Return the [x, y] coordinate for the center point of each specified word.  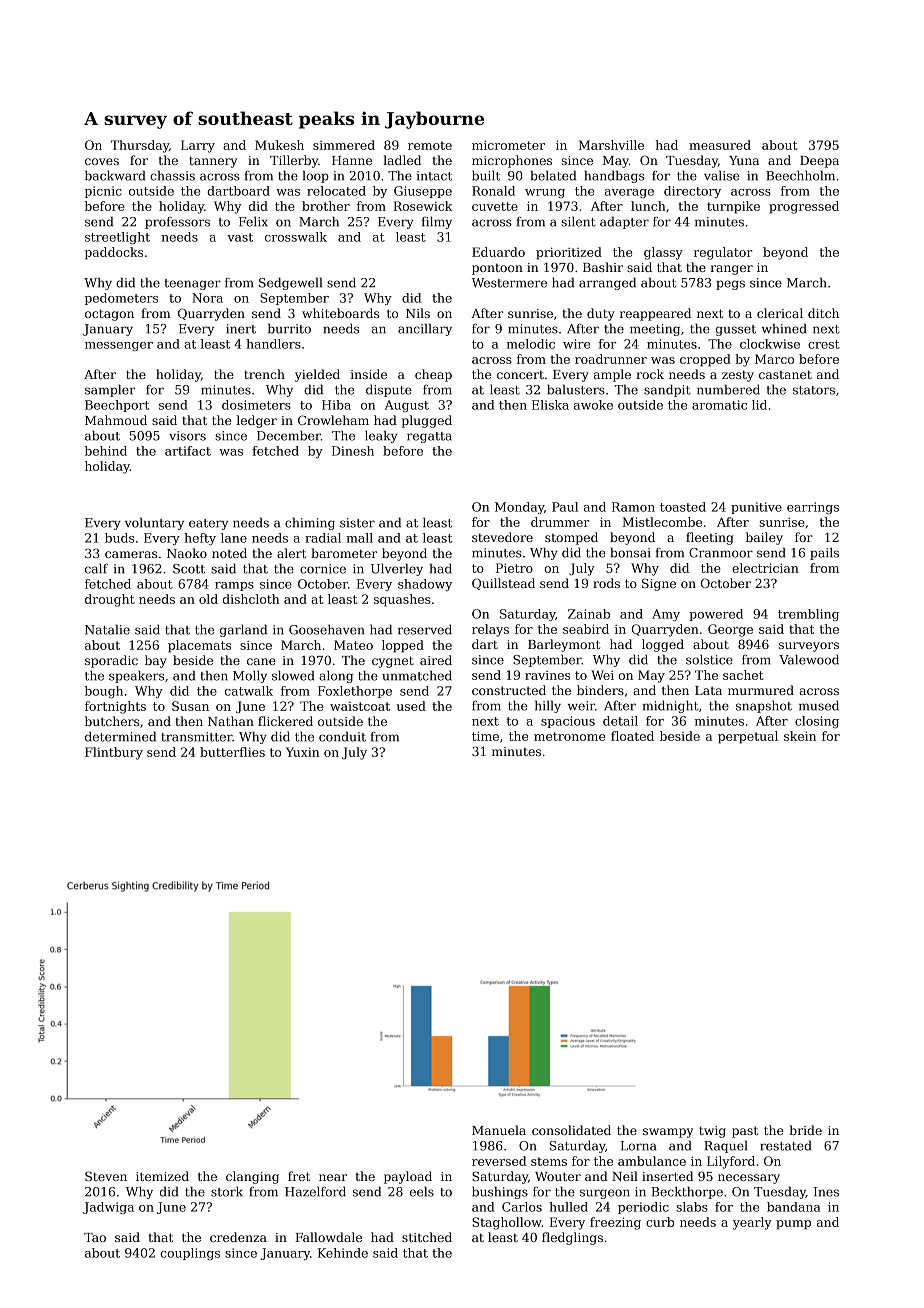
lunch [648, 206]
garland [243, 630]
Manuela [499, 1130]
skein [800, 736]
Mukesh [279, 145]
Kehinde [343, 1253]
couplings [190, 1254]
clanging [252, 1177]
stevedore [502, 537]
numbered [728, 389]
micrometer [508, 145]
